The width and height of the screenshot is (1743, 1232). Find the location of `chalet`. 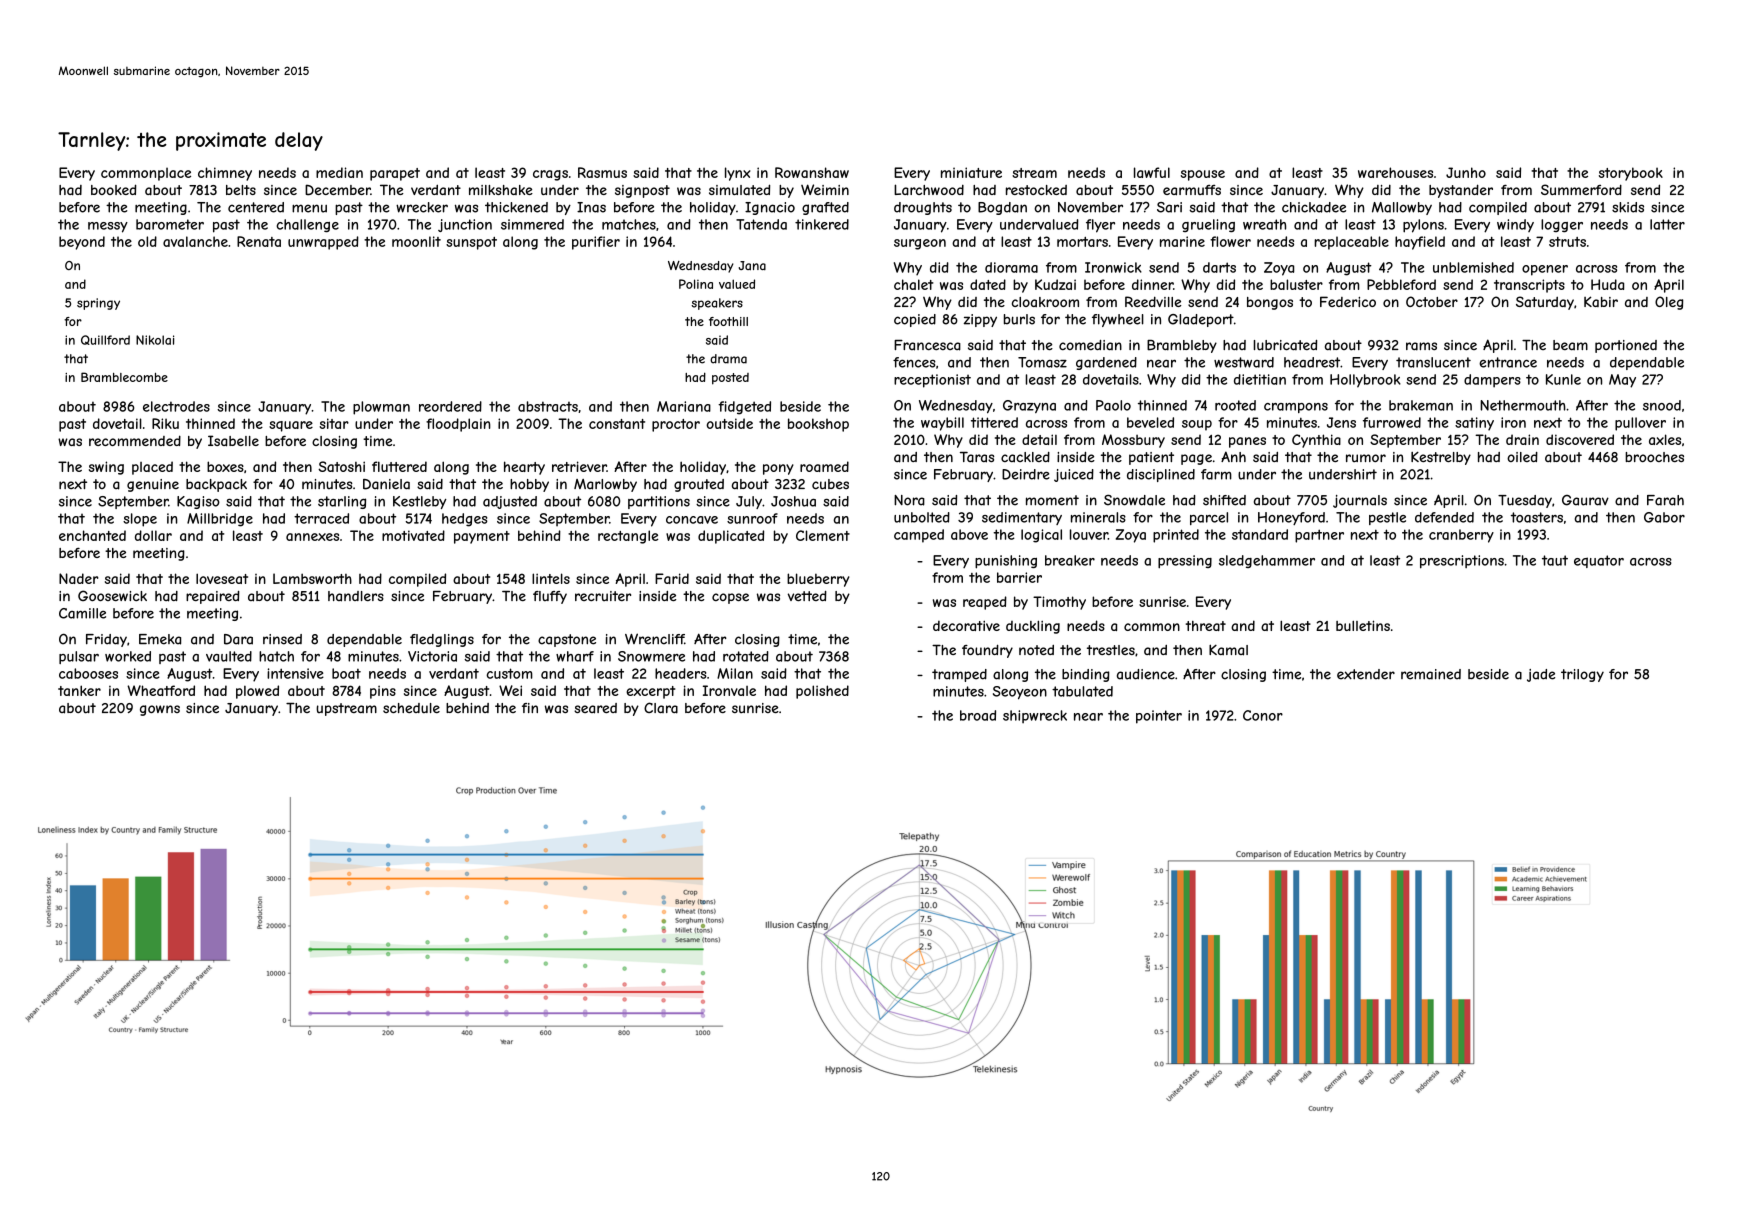

chalet is located at coordinates (914, 284).
